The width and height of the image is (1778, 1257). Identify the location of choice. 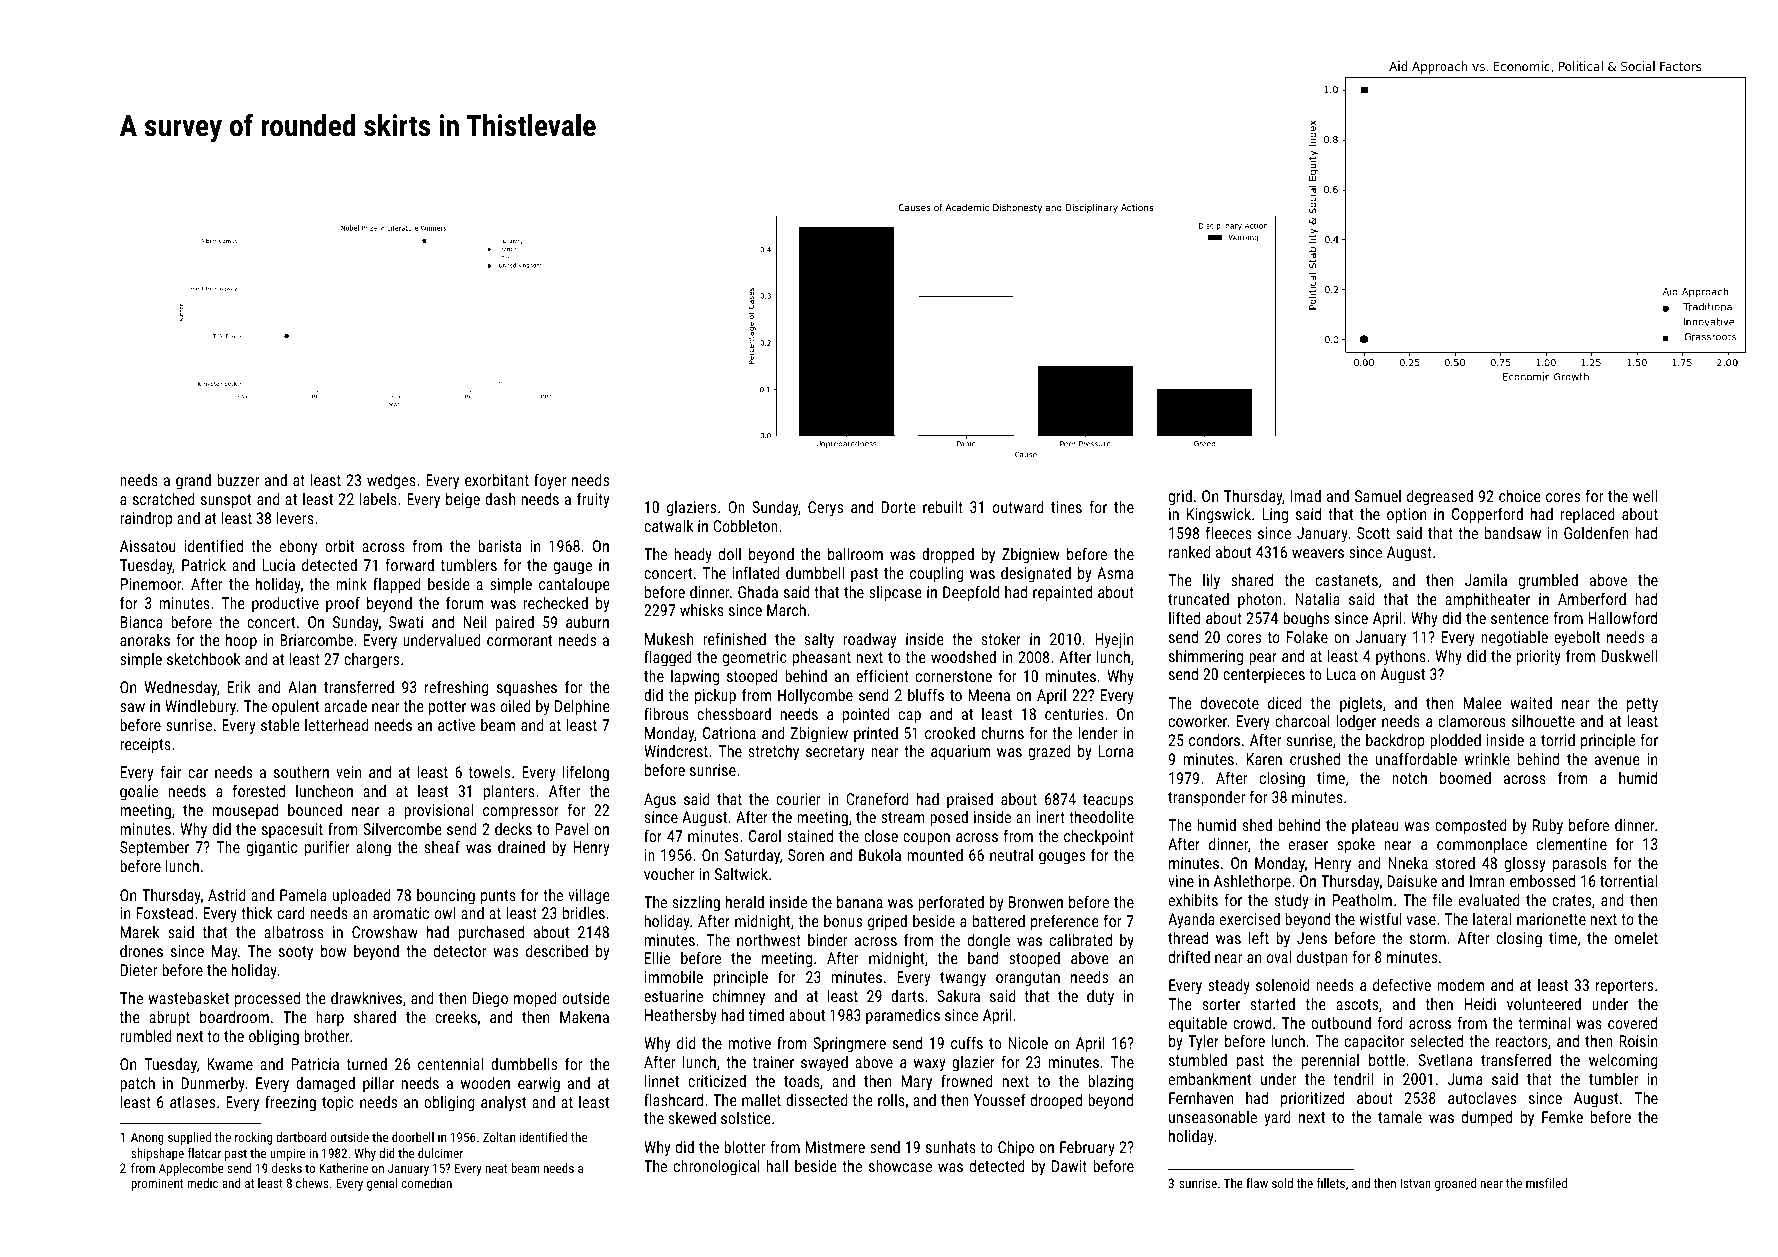
(1520, 495).
